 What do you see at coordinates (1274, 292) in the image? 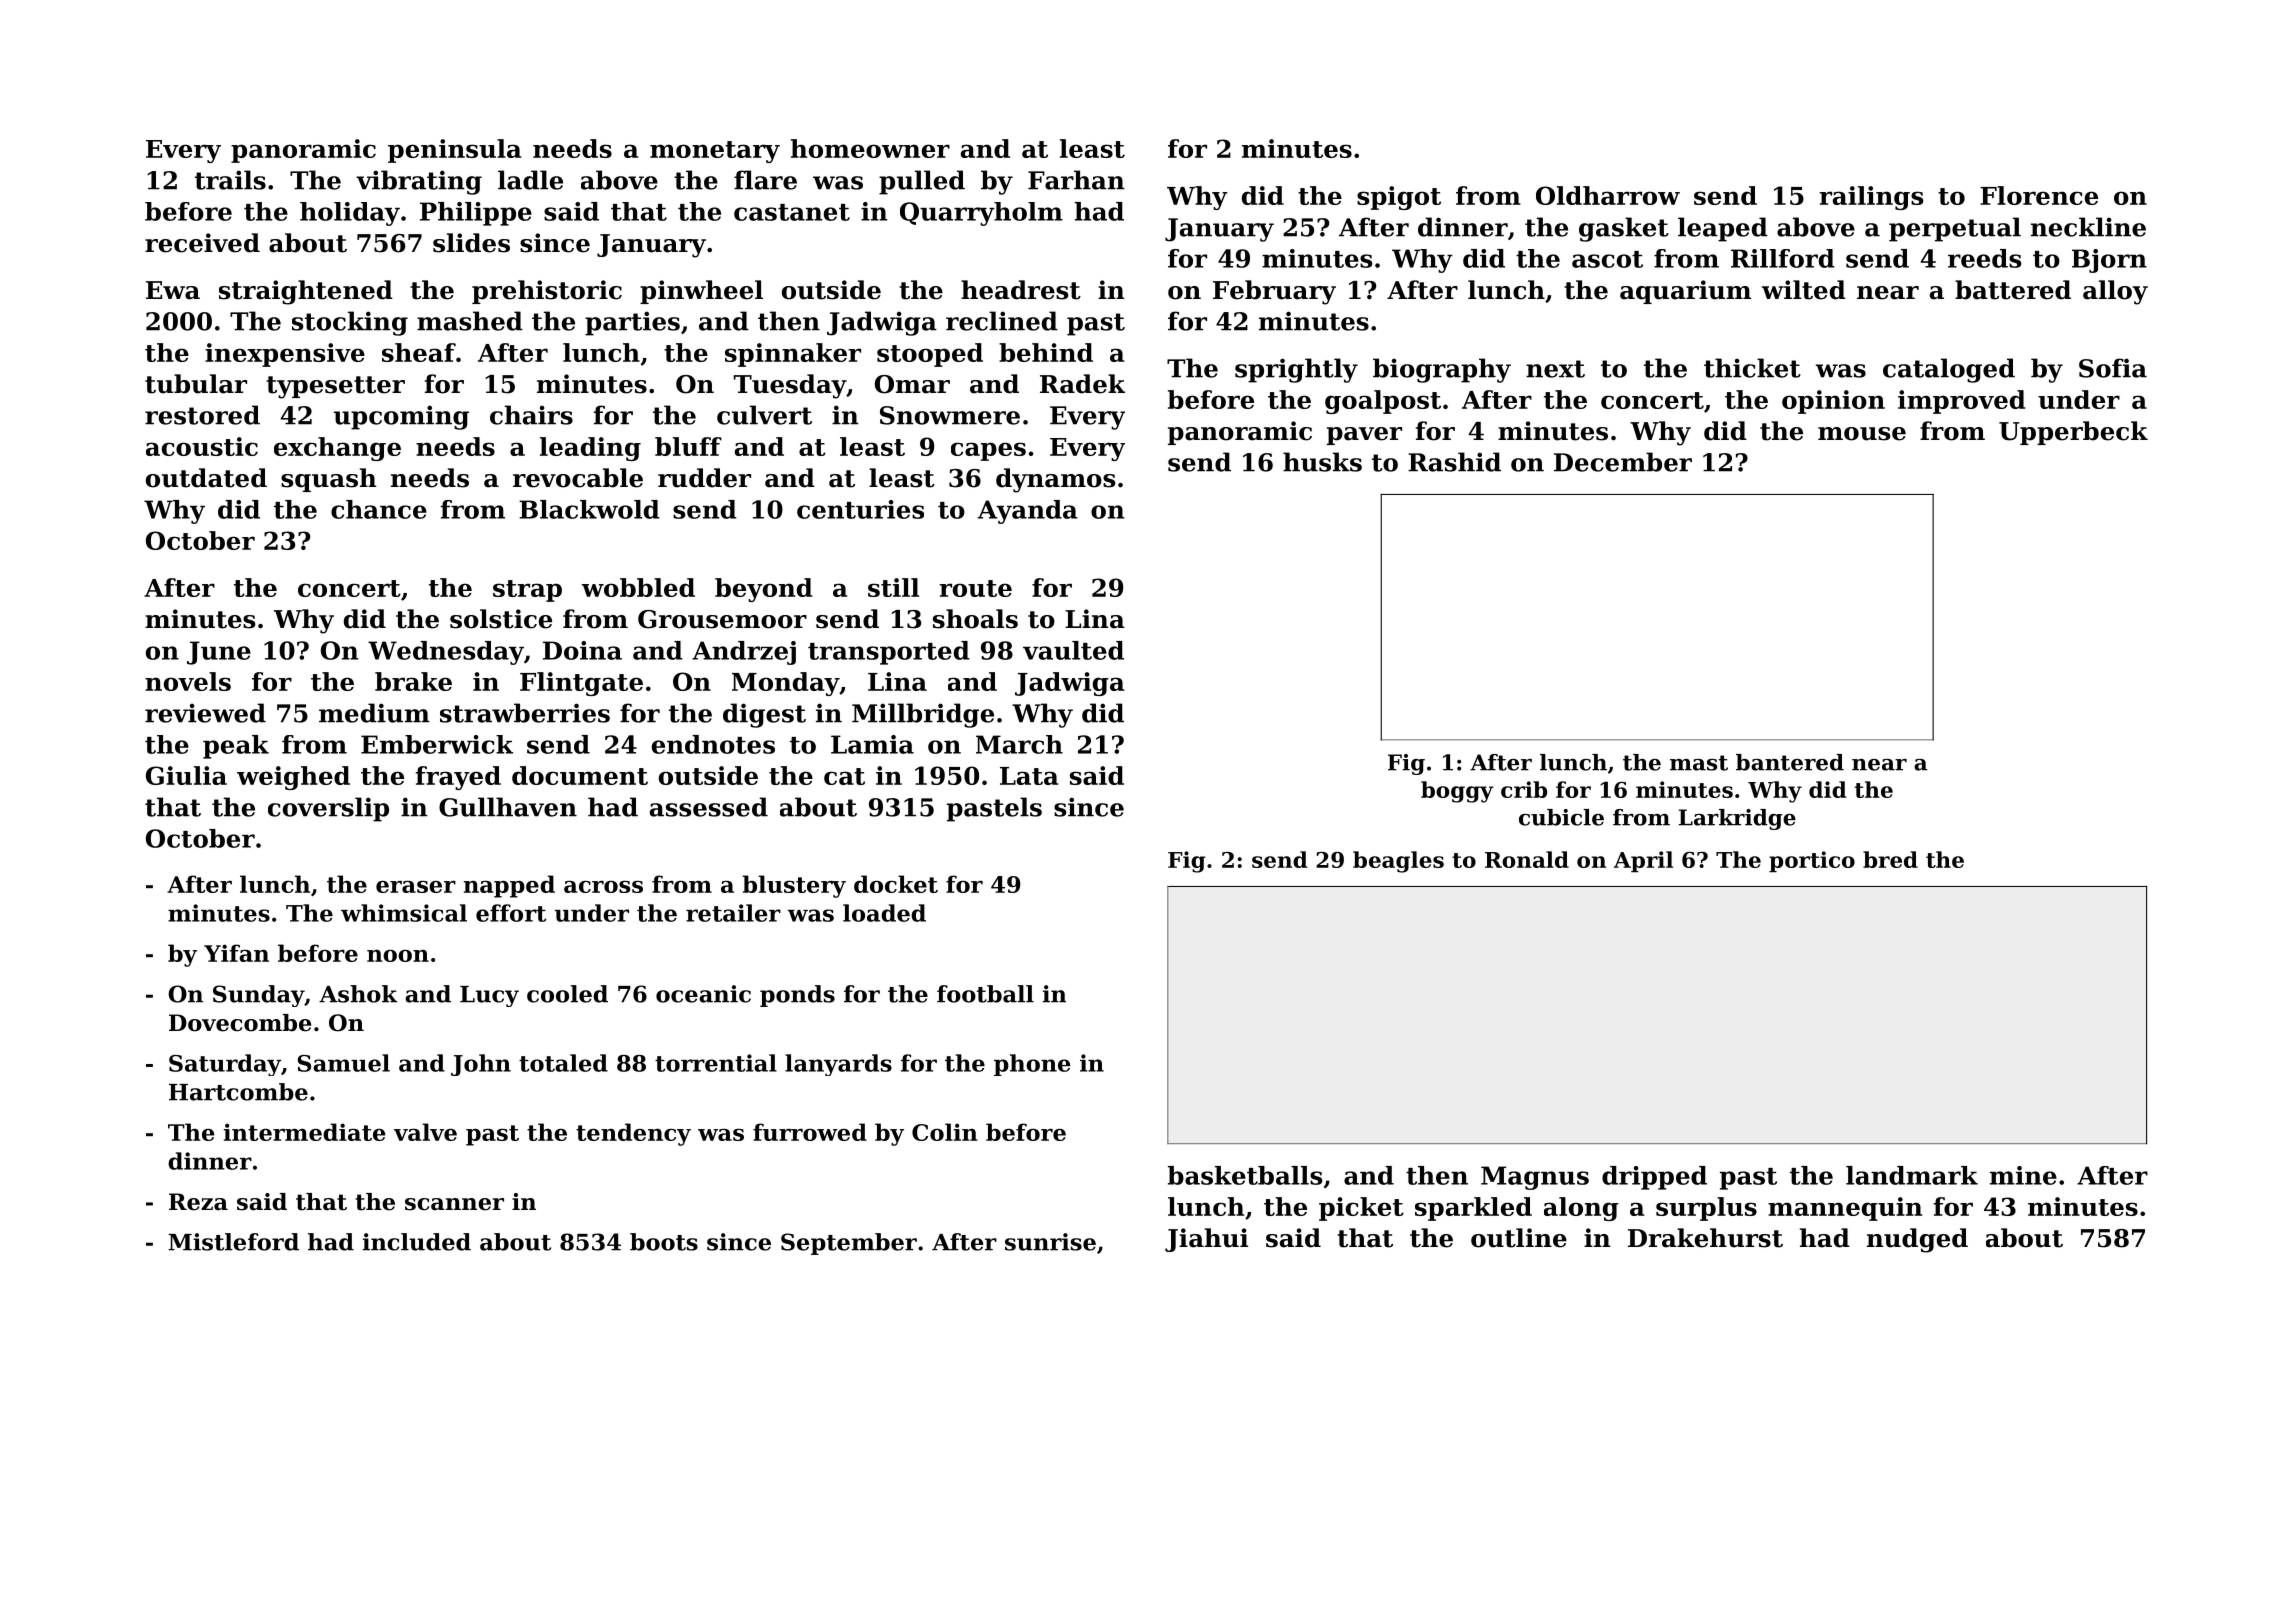
I see `February` at bounding box center [1274, 292].
